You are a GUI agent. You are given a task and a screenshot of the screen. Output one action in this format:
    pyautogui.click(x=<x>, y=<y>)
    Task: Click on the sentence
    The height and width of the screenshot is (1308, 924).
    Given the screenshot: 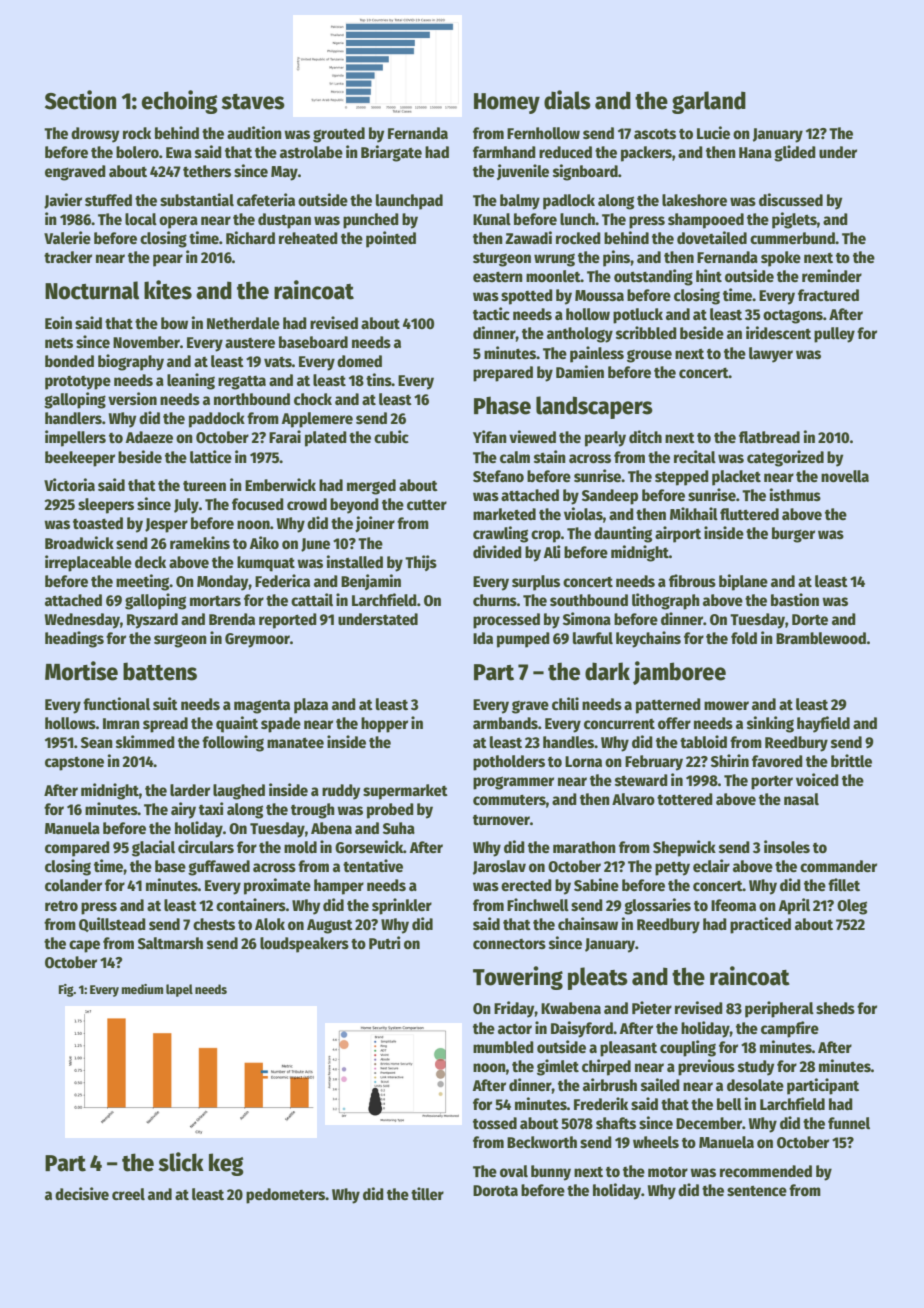 What is the action you would take?
    pyautogui.click(x=757, y=1191)
